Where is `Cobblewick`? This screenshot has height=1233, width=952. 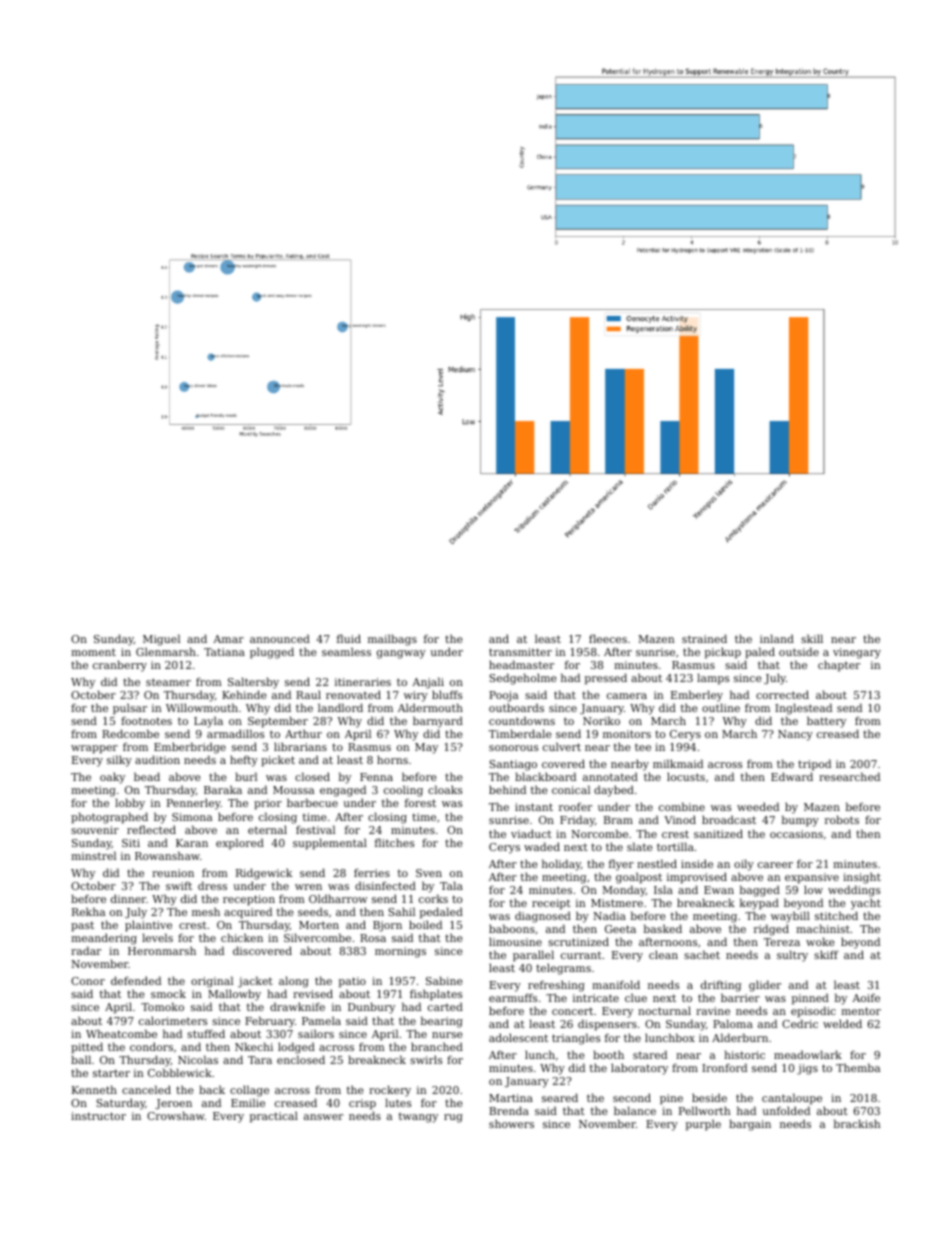
Cobblewick is located at coordinates (180, 1072).
